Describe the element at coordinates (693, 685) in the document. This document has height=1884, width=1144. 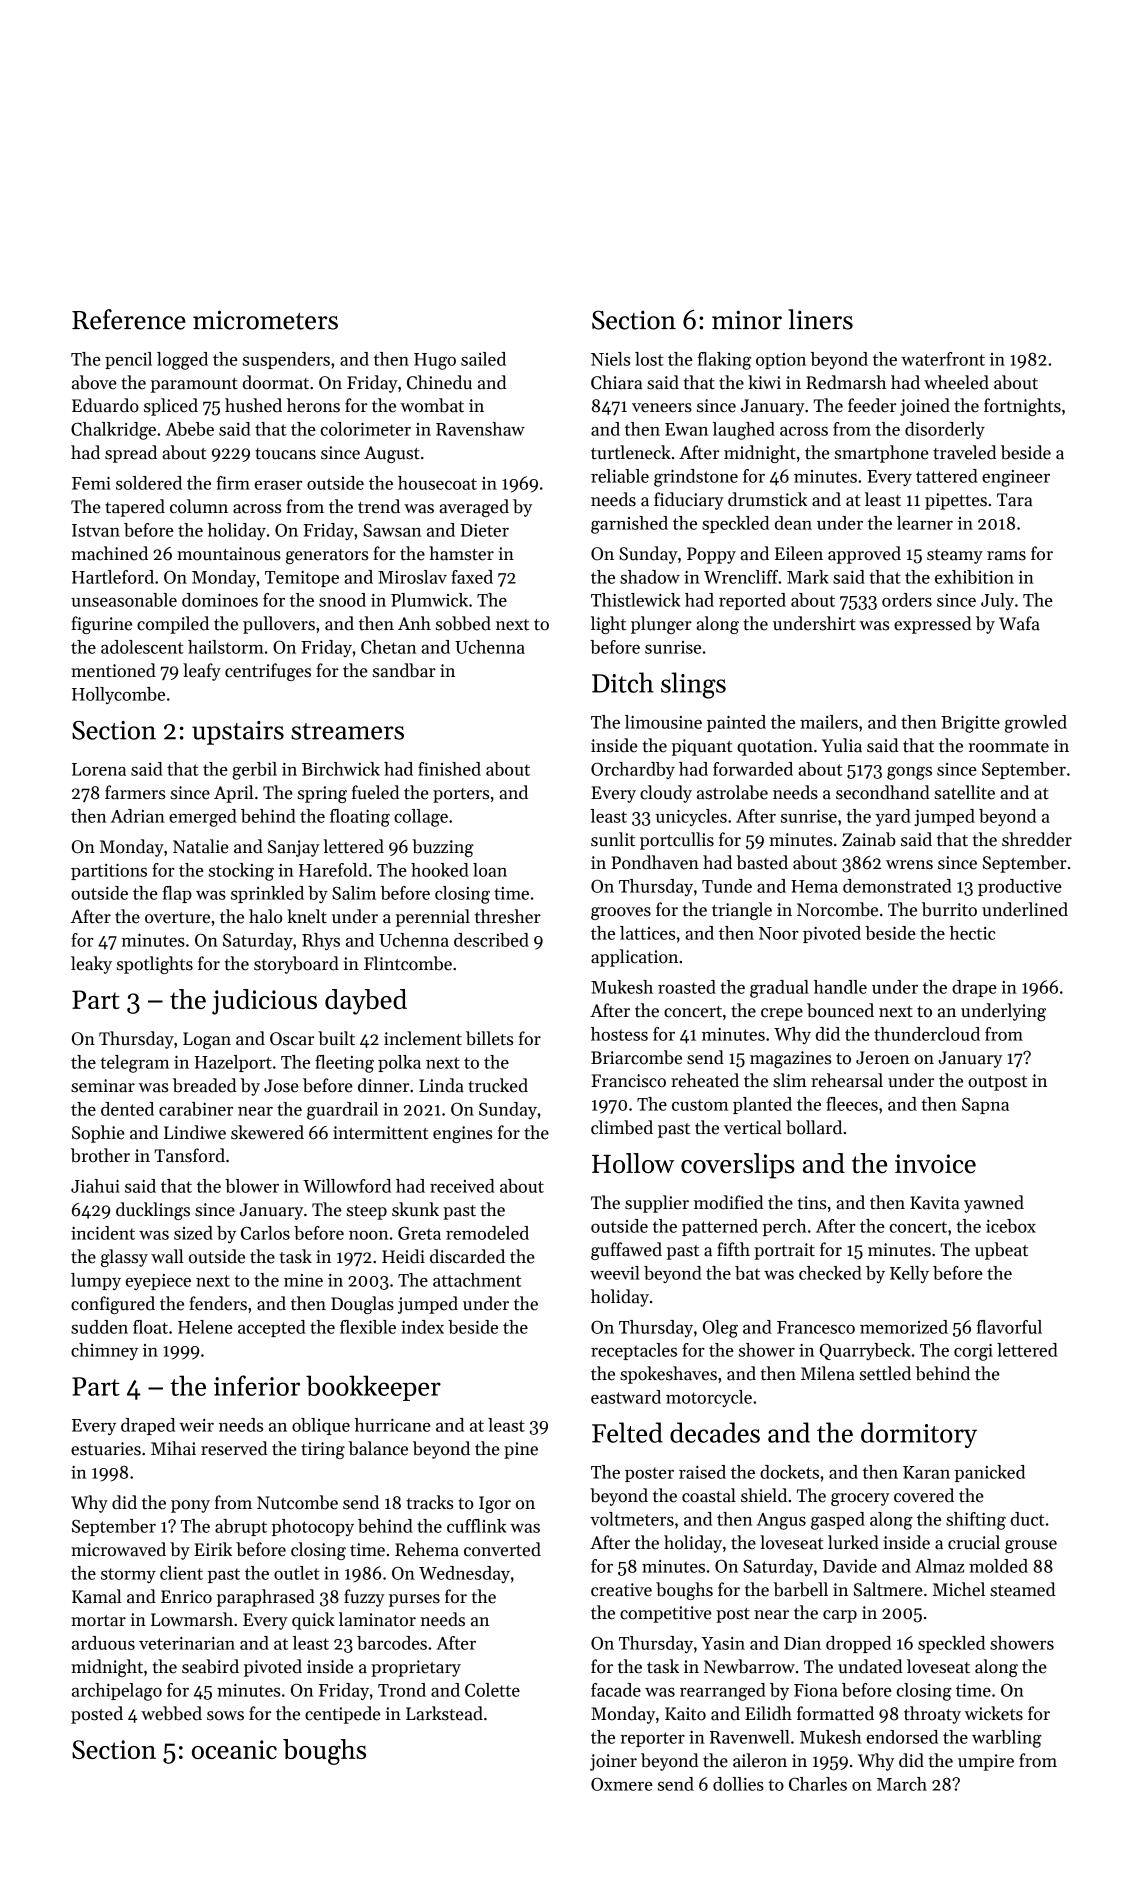
I see `slings` at that location.
